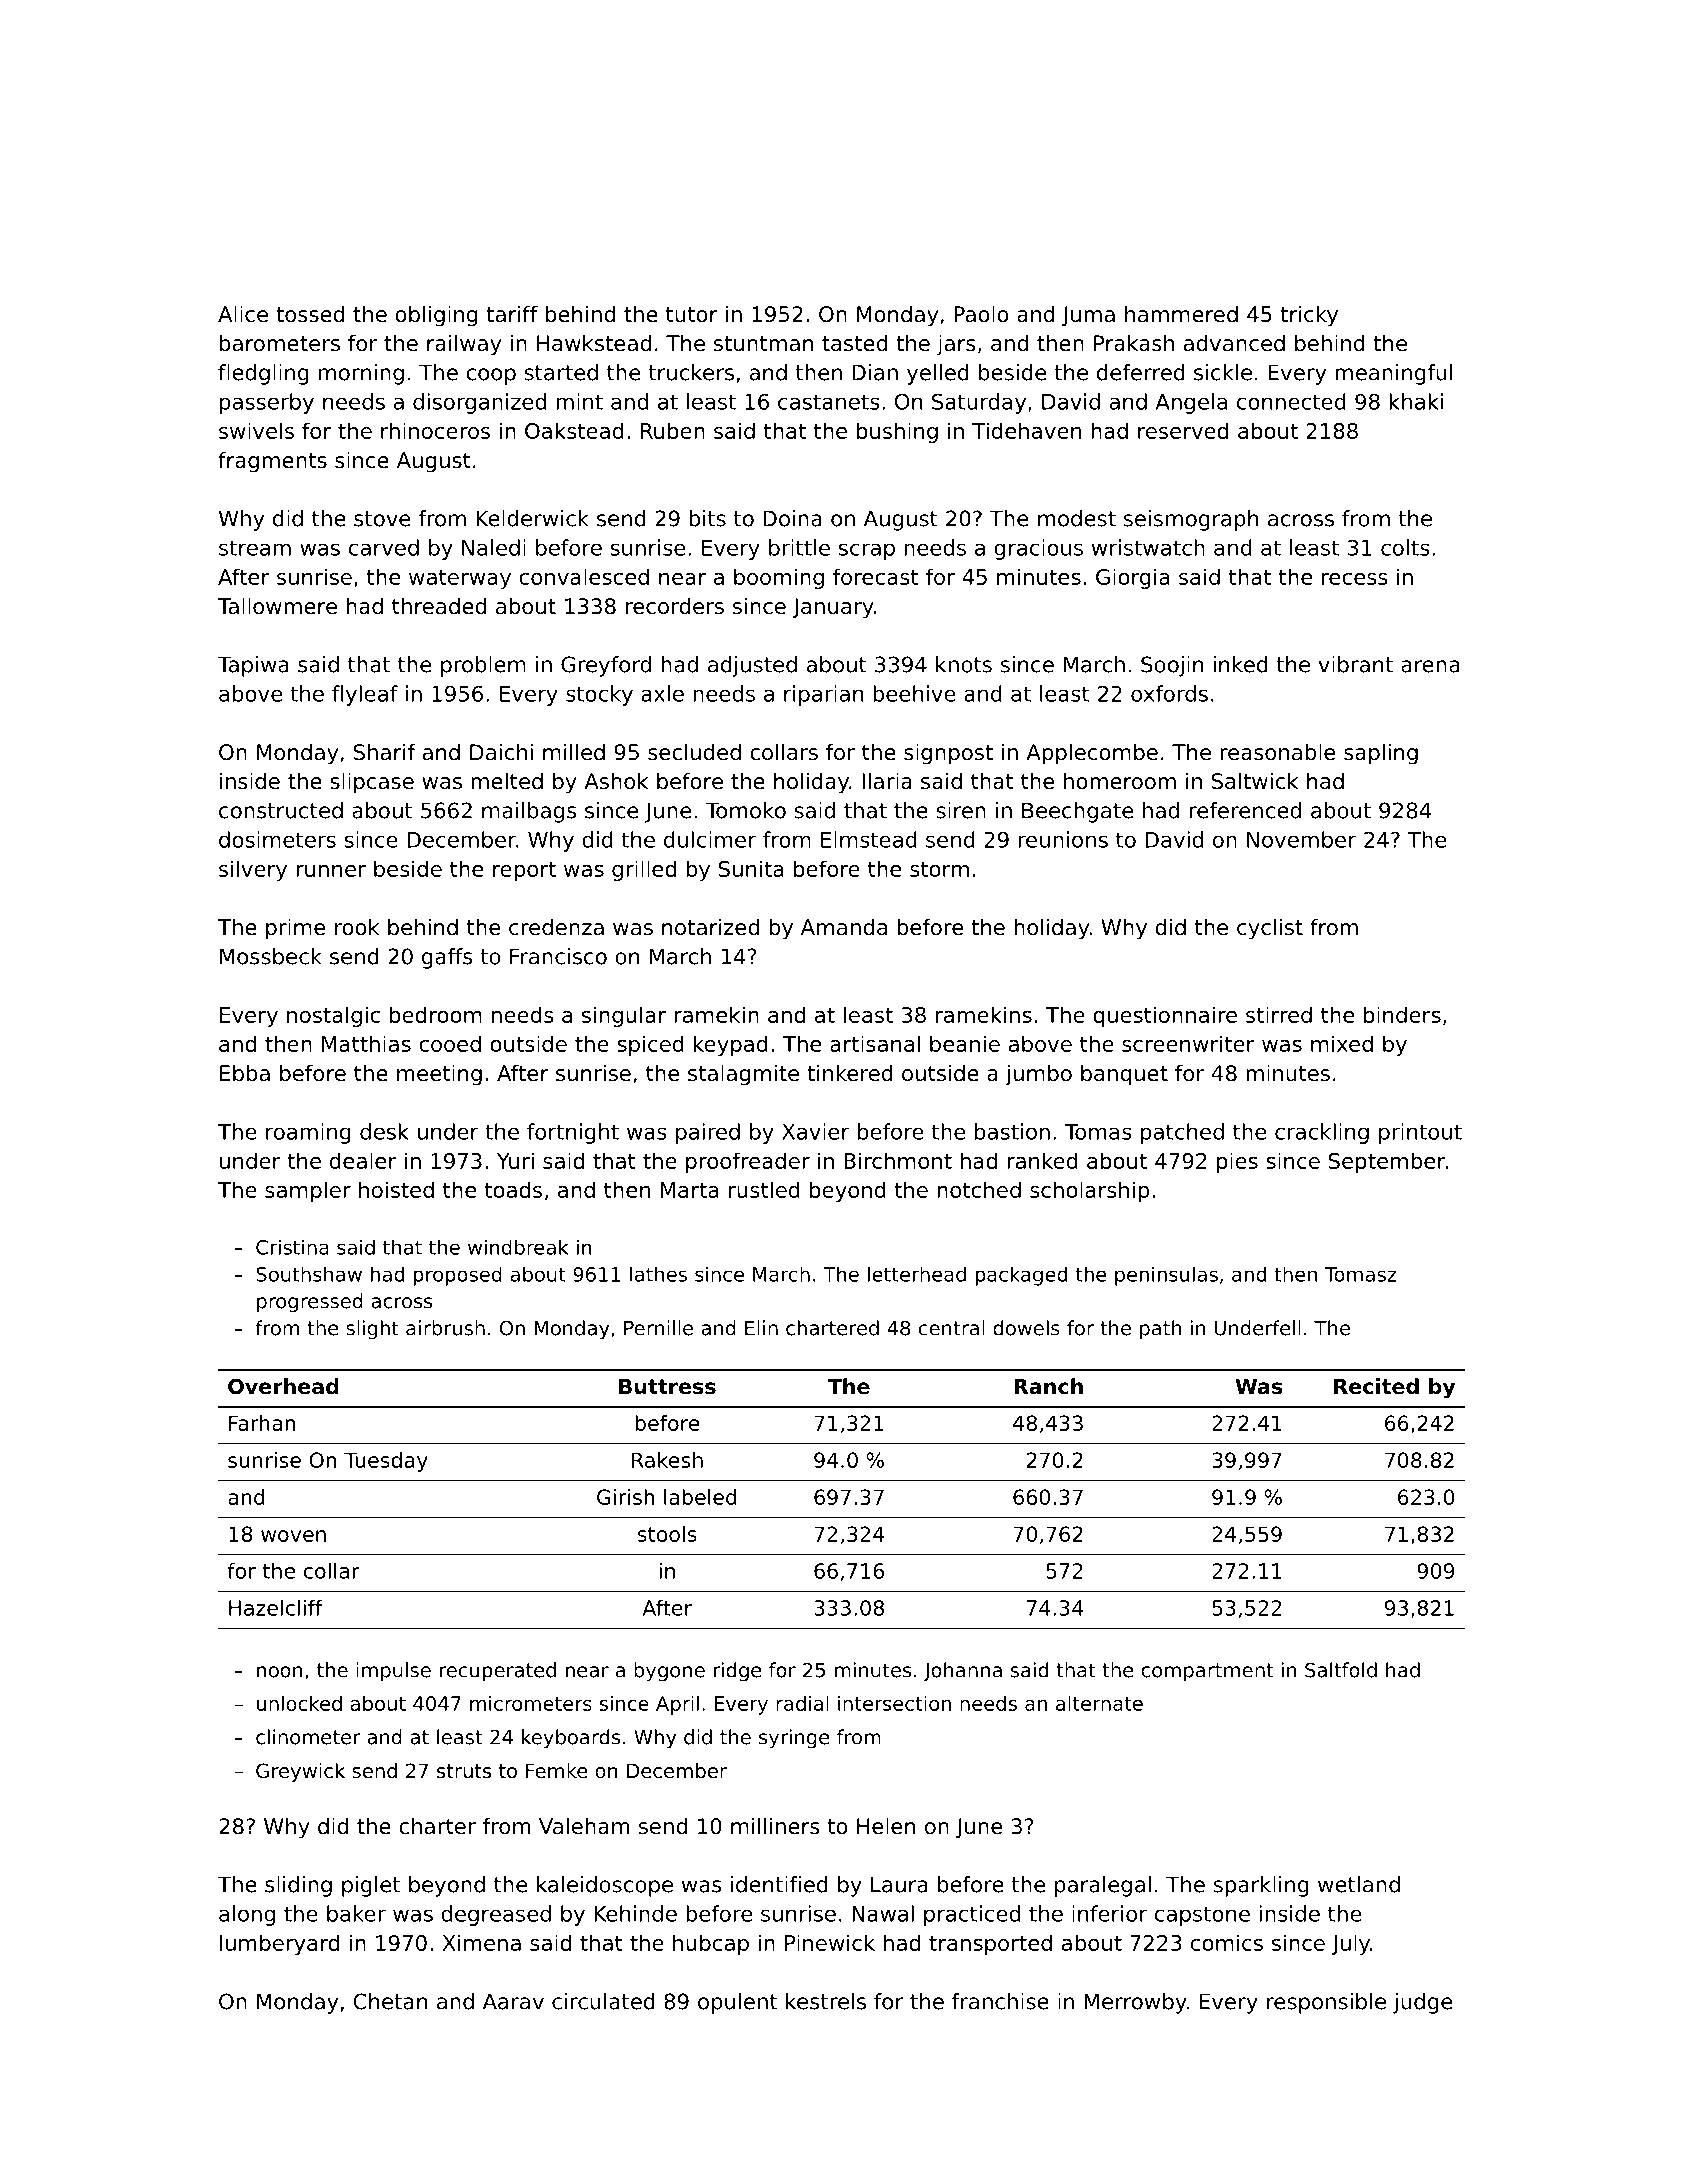 The height and width of the screenshot is (2178, 1683). I want to click on oxfords, so click(1169, 693).
